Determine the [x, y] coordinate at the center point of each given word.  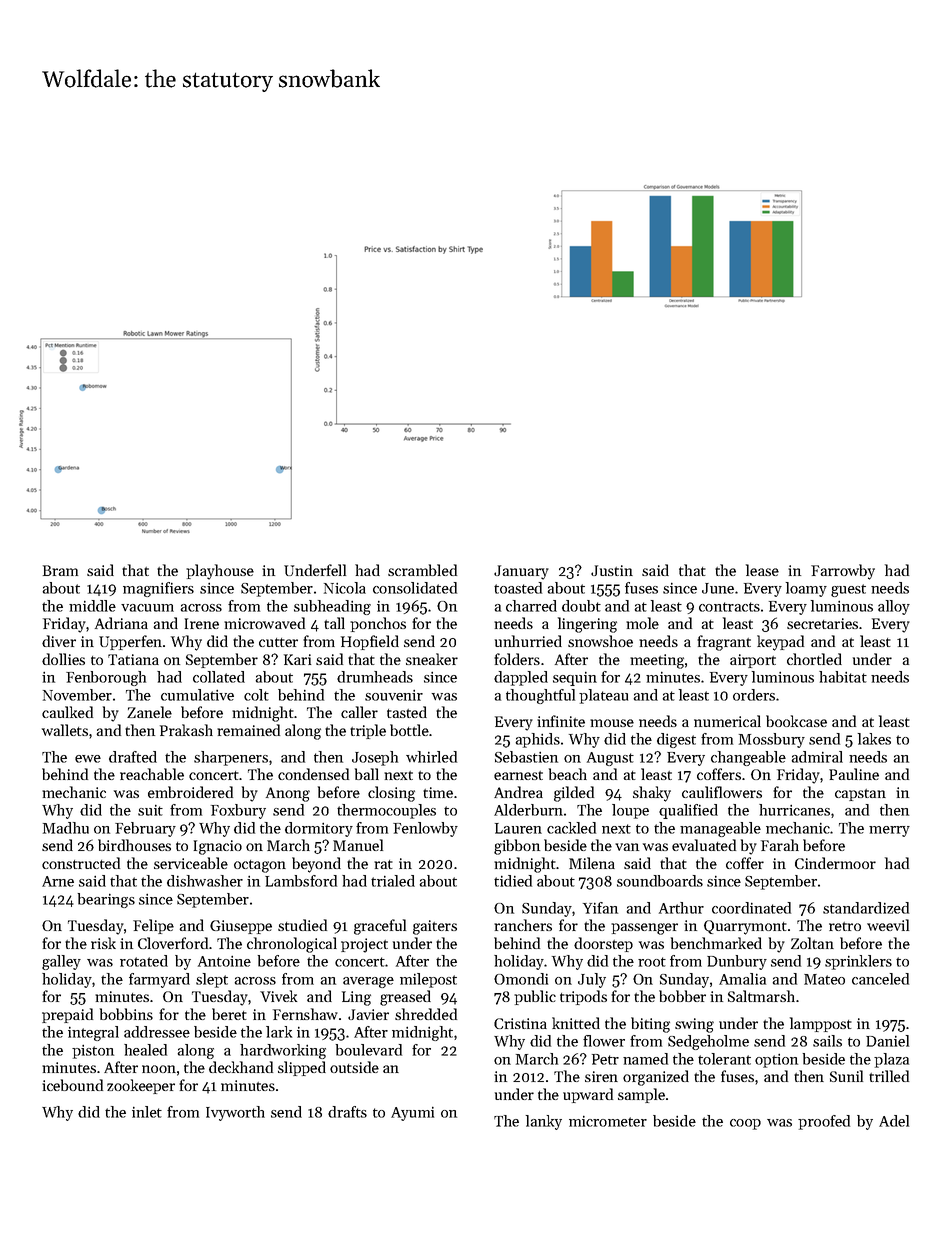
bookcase [796, 721]
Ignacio [218, 847]
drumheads [375, 677]
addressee [157, 1032]
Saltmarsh [761, 996]
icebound [72, 1085]
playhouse [220, 572]
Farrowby [843, 572]
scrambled [422, 570]
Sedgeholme [708, 1042]
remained [248, 730]
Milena [592, 863]
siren [601, 1076]
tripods [583, 997]
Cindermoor [835, 863]
